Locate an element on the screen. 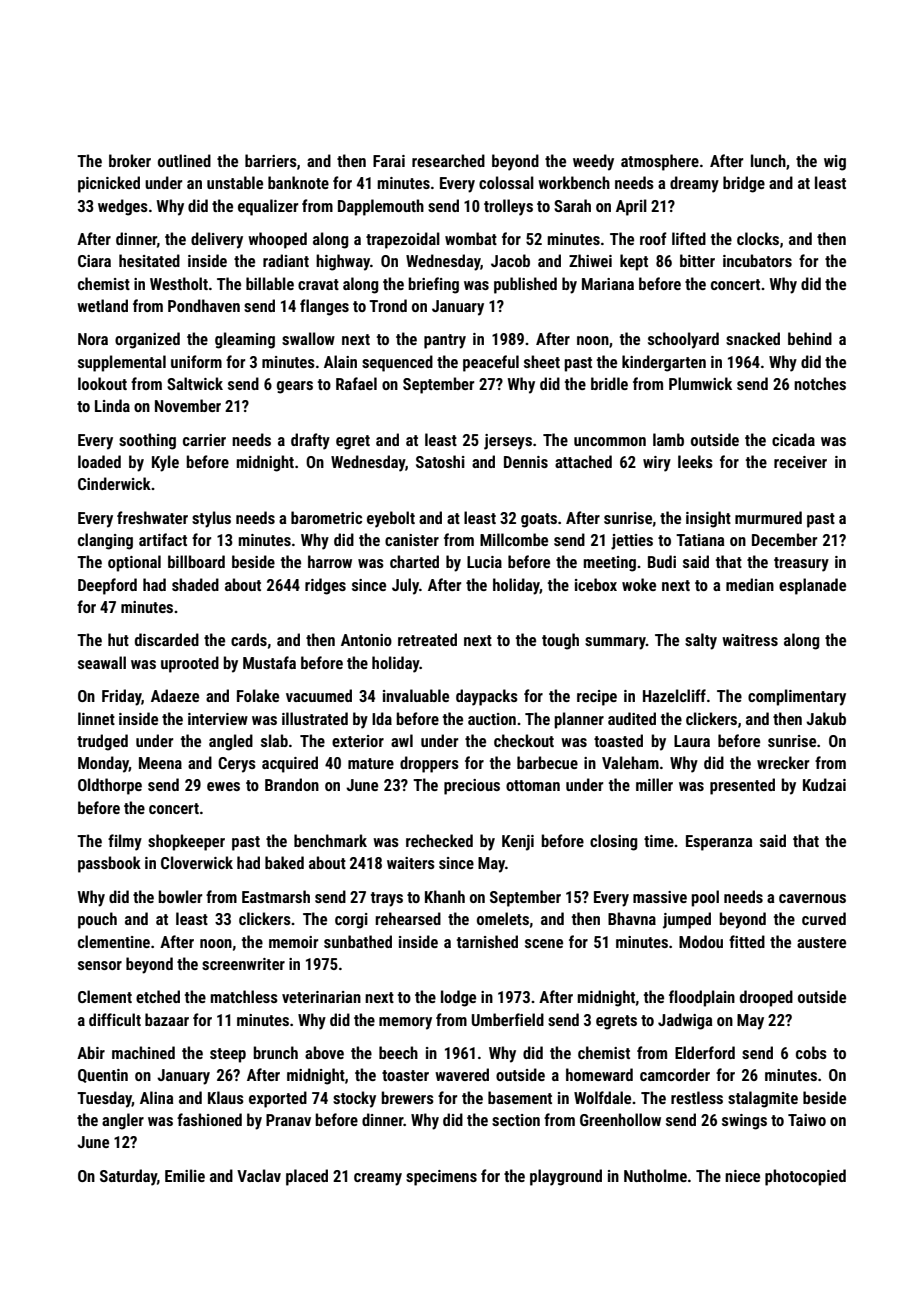 The height and width of the screenshot is (1311, 924). playground is located at coordinates (566, 1177).
